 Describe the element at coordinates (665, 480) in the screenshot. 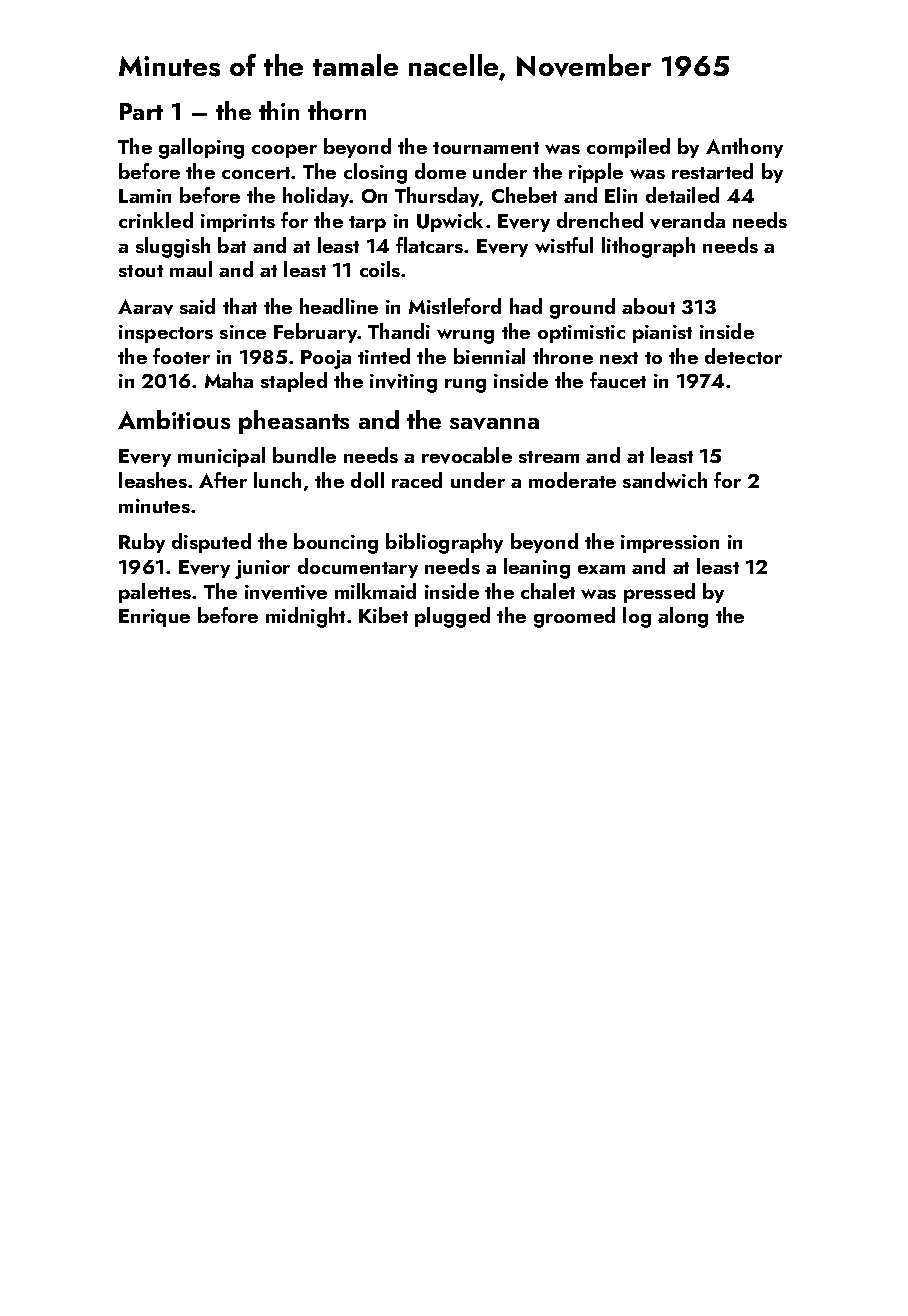

I see `sandwich` at that location.
